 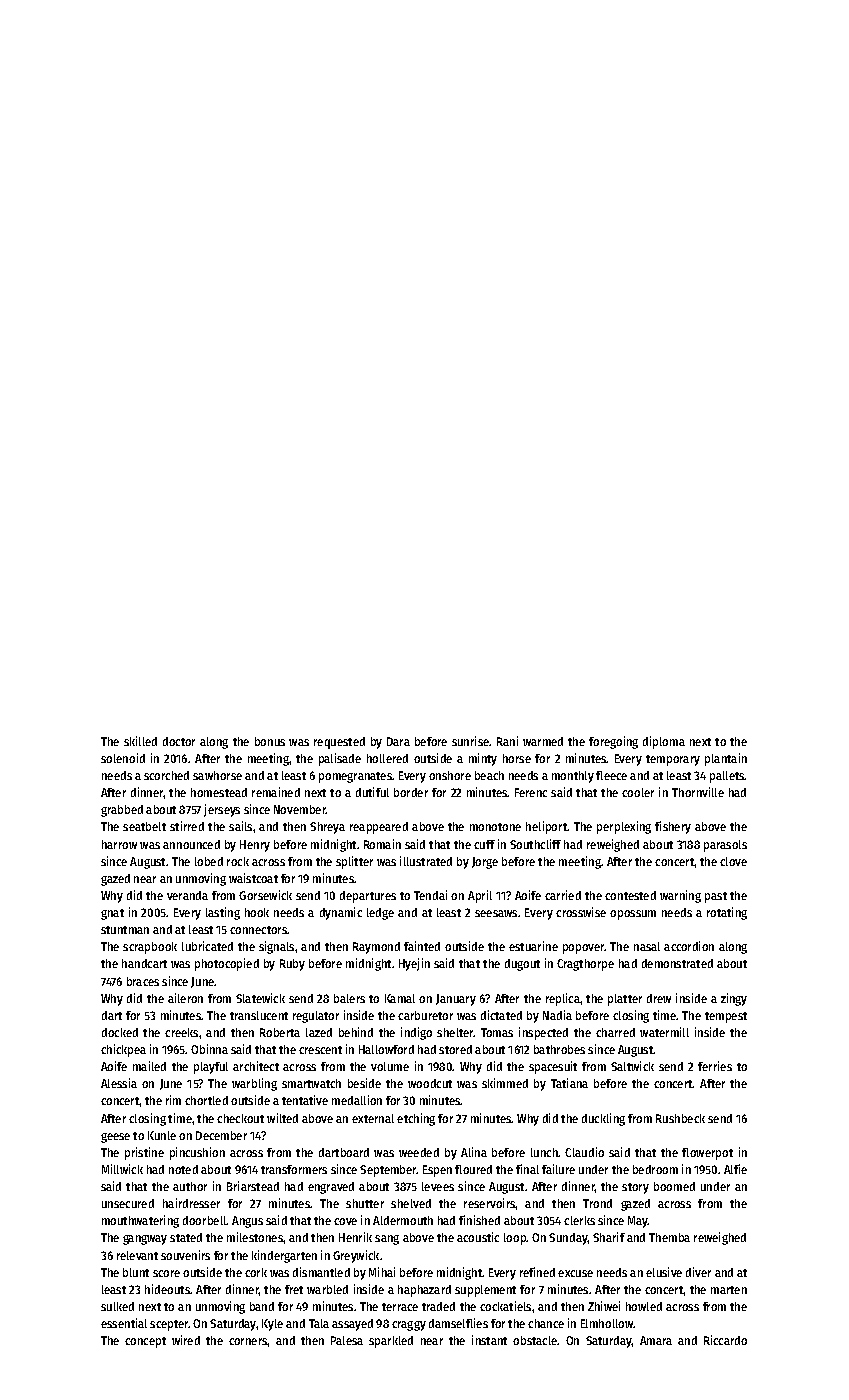 What do you see at coordinates (256, 1066) in the screenshot?
I see `architect` at bounding box center [256, 1066].
